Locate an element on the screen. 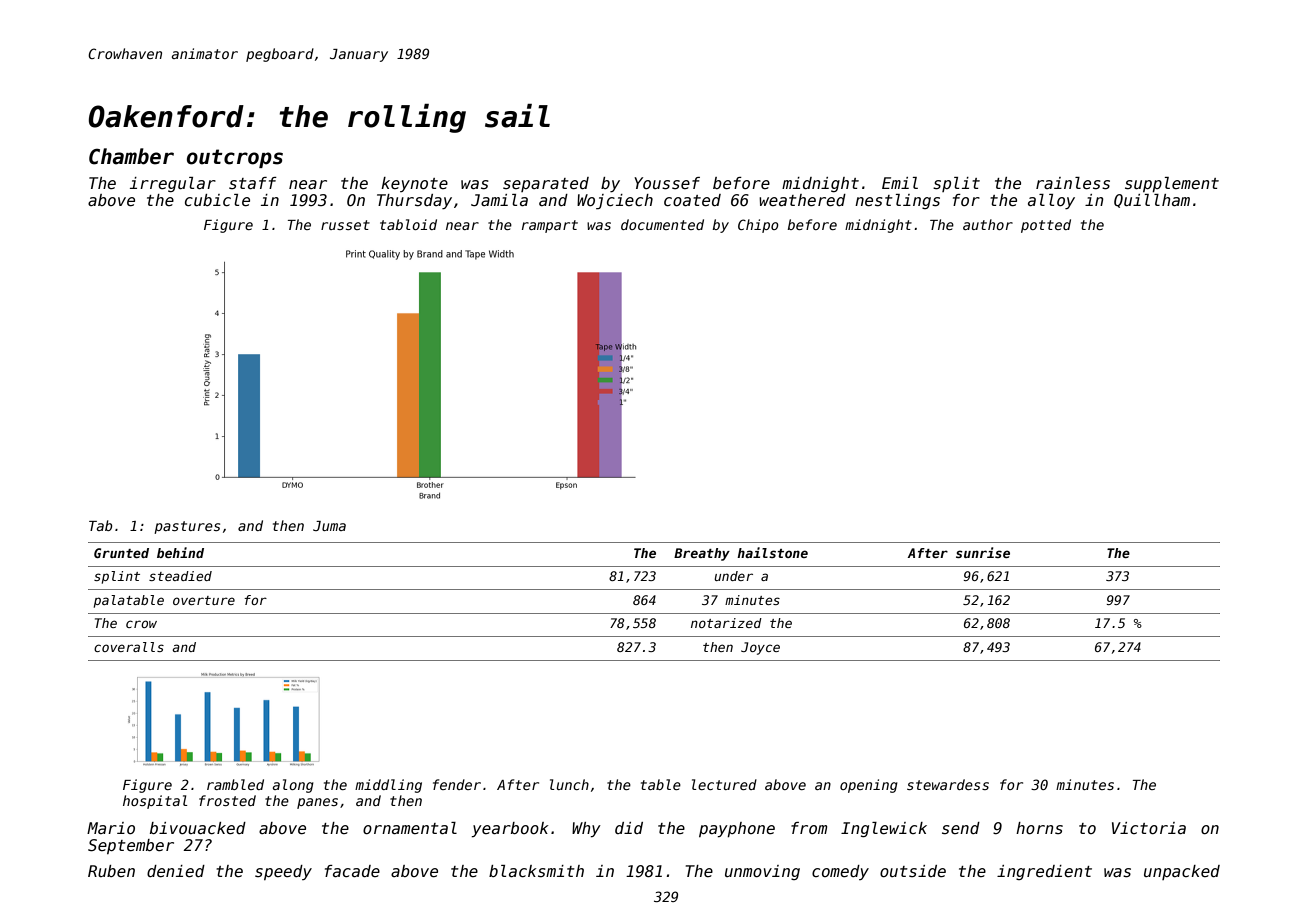 The width and height of the screenshot is (1308, 924). pastures is located at coordinates (187, 527).
